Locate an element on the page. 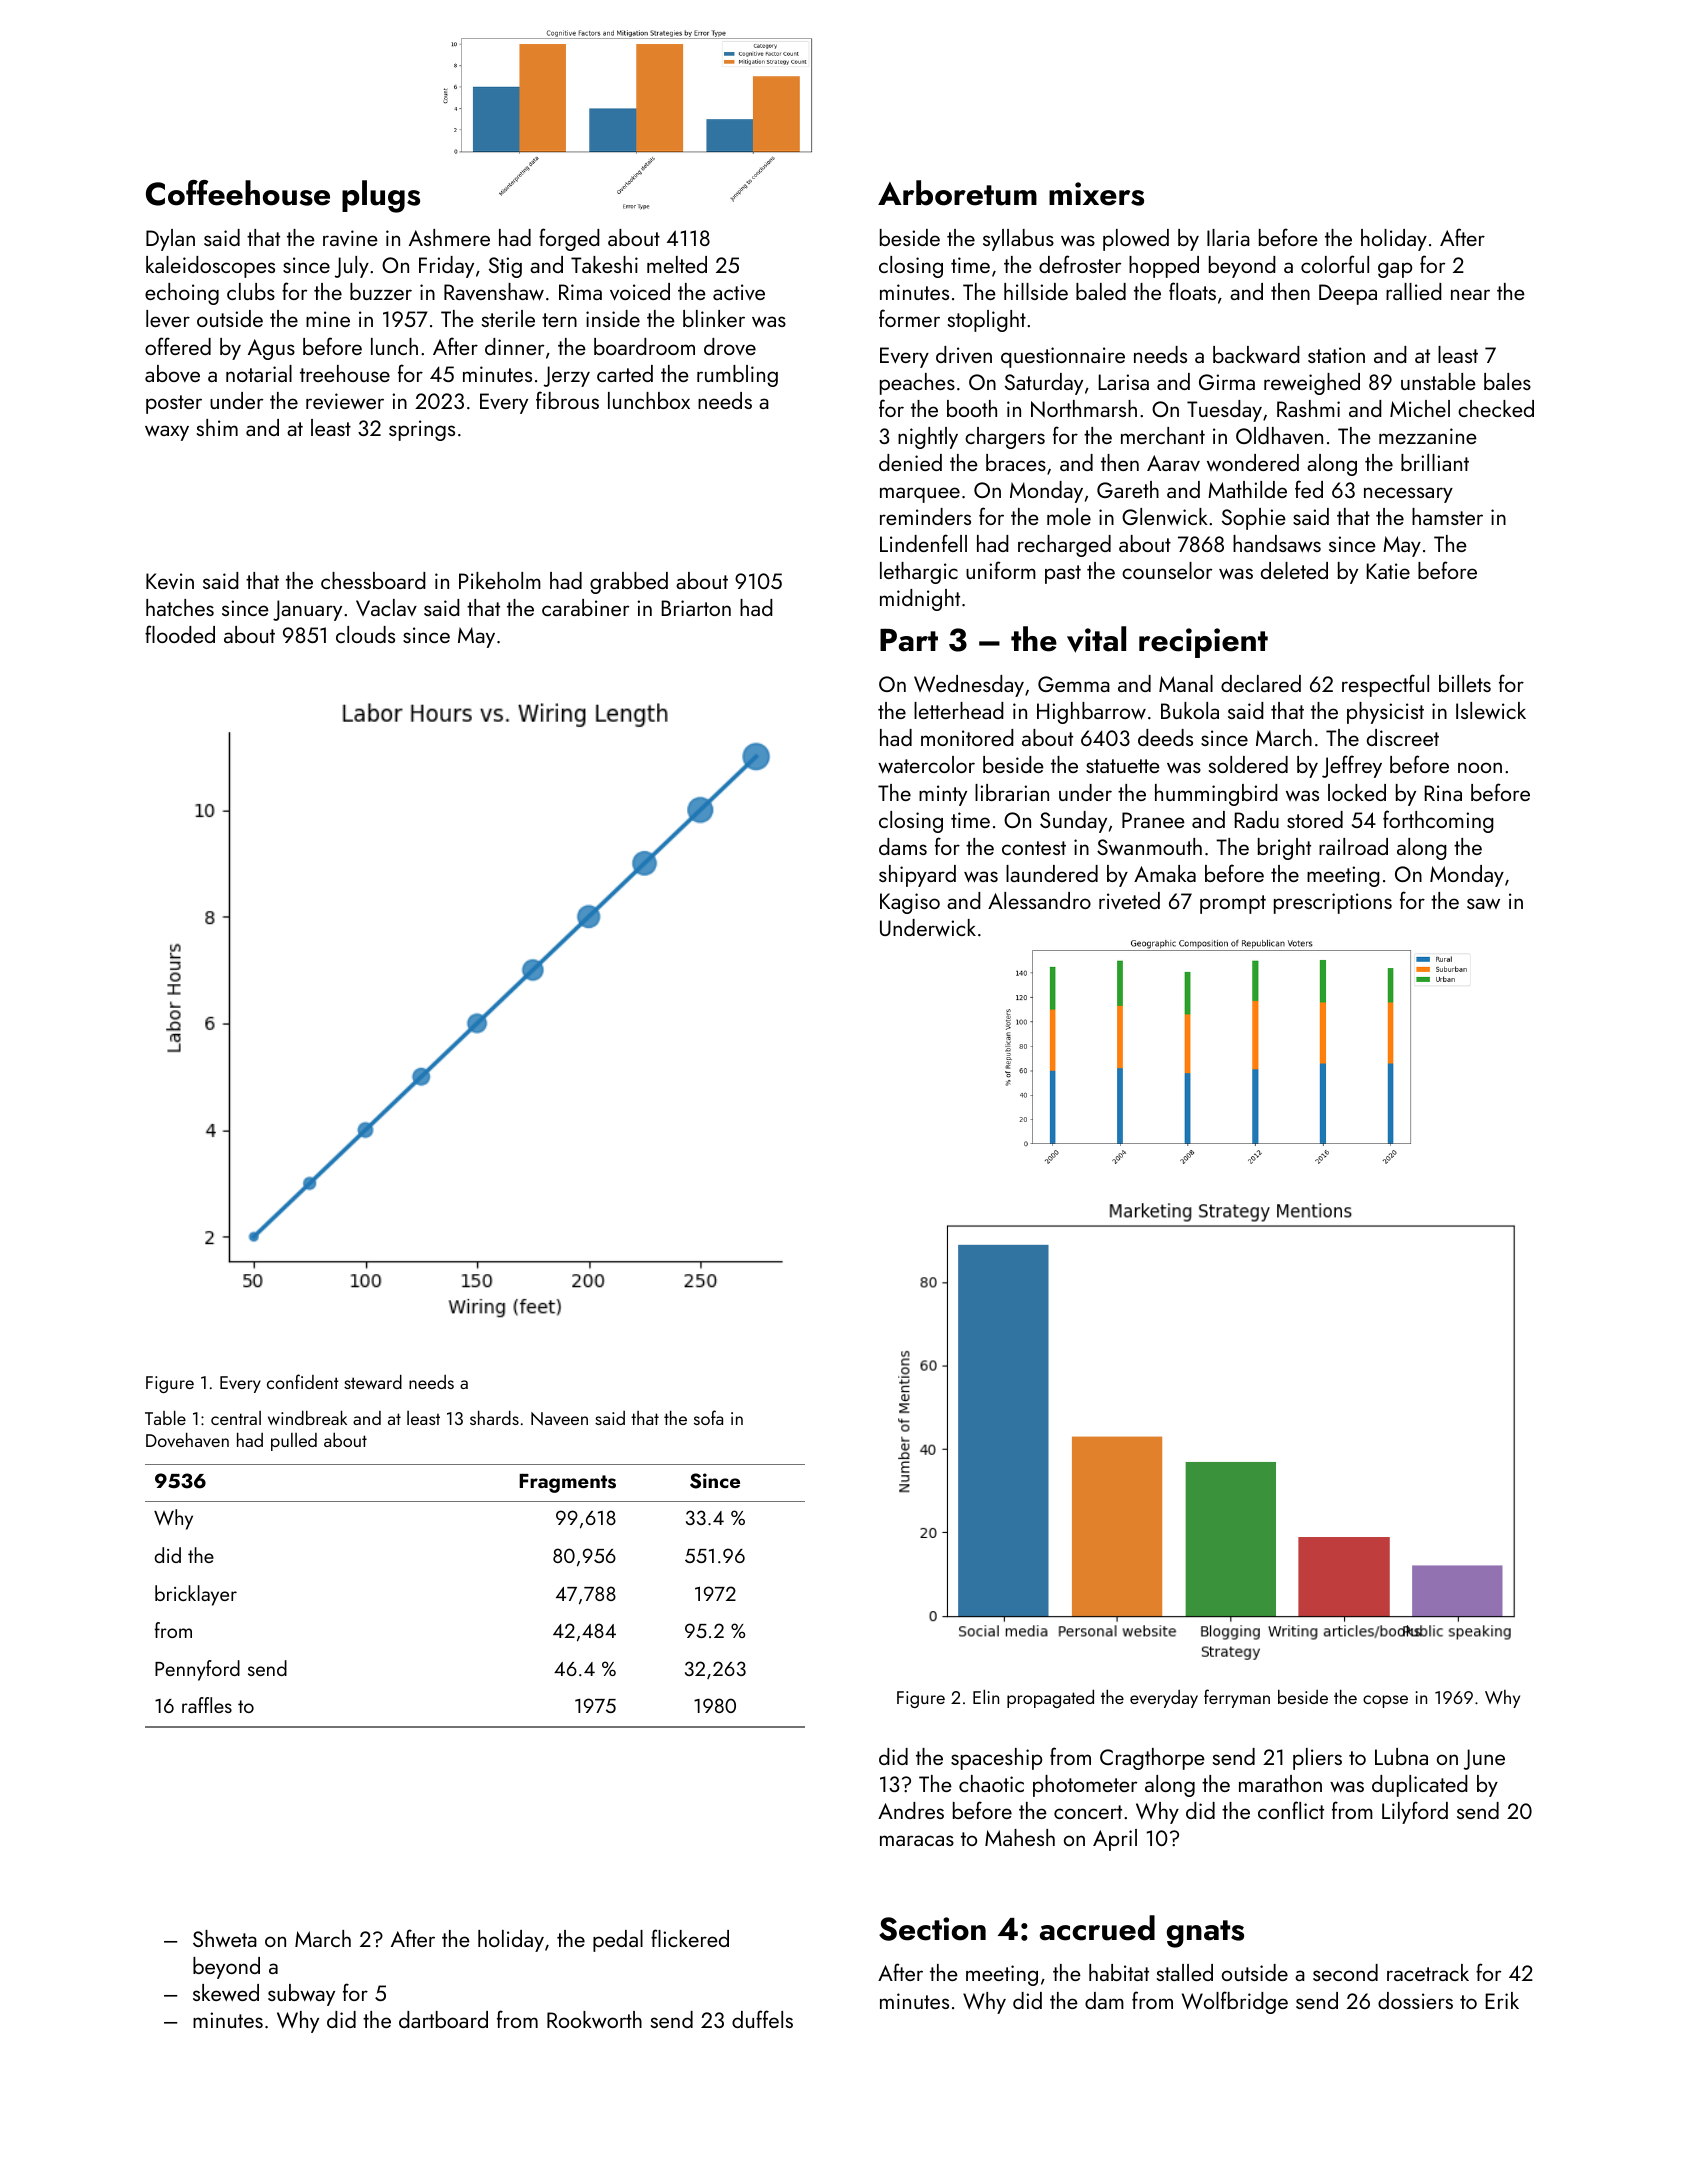  minty is located at coordinates (943, 795).
